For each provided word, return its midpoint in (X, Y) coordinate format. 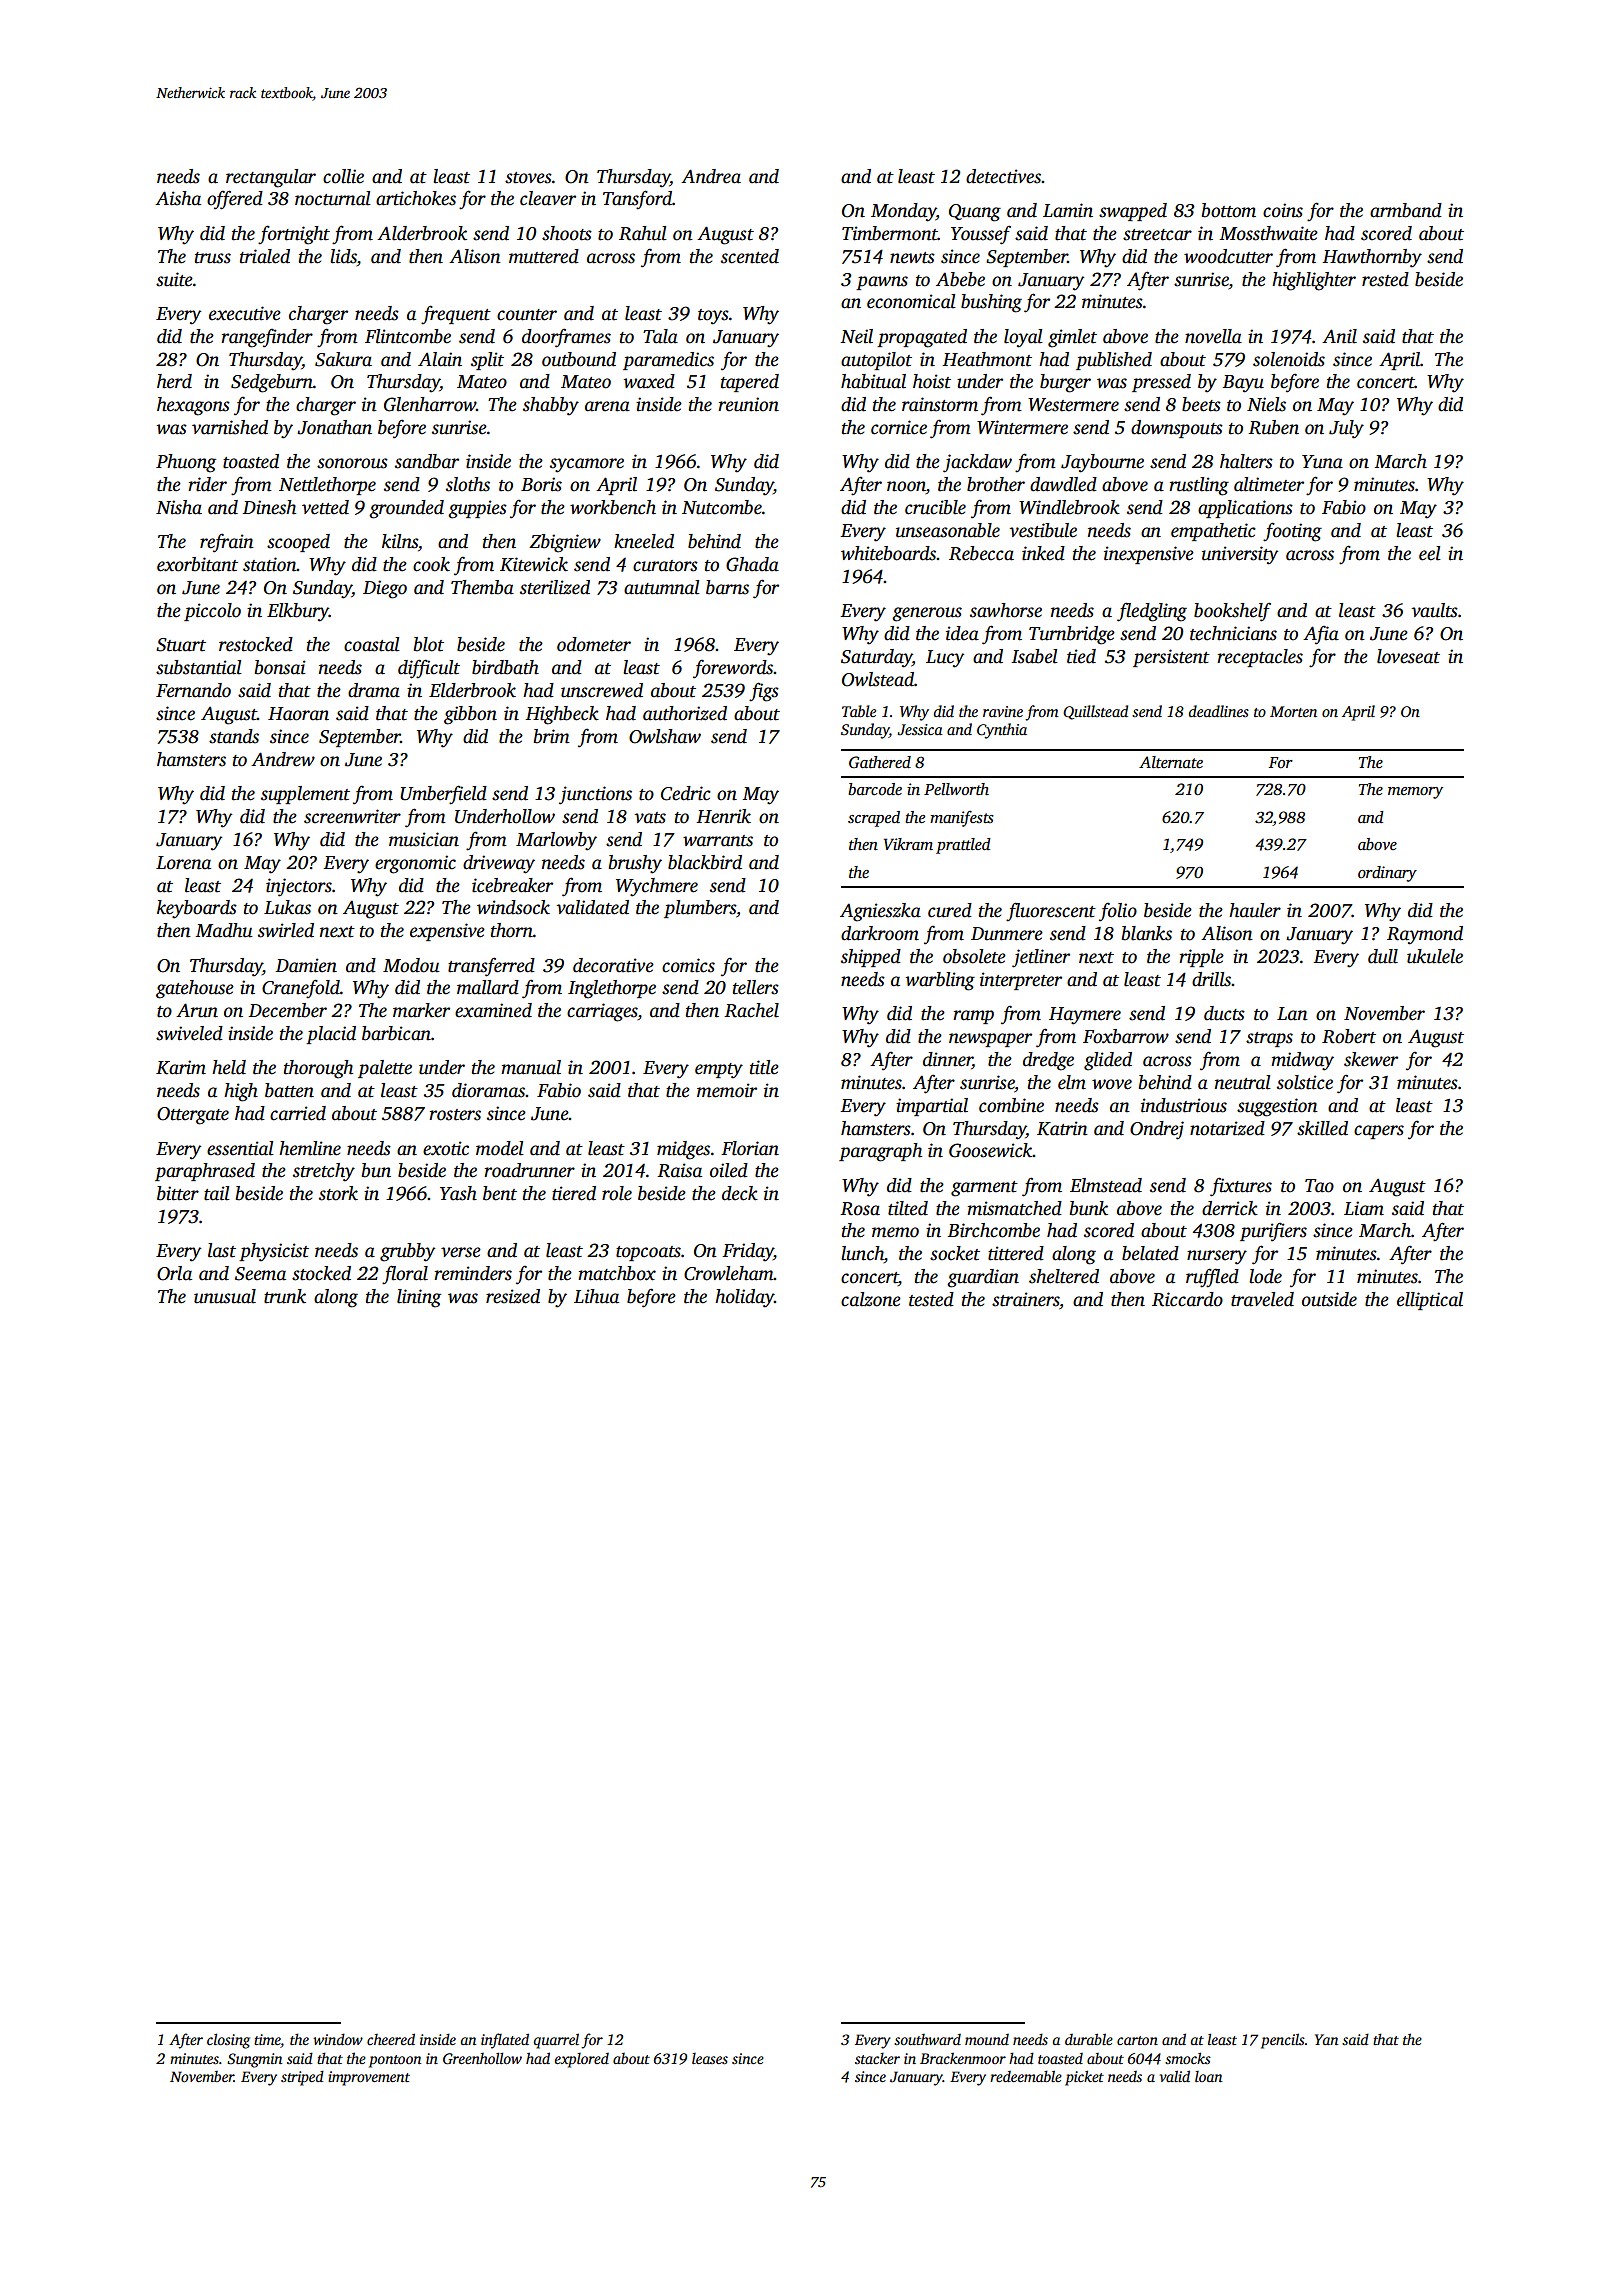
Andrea (711, 176)
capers (1379, 1132)
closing (228, 2041)
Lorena (183, 863)
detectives (1003, 176)
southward (927, 2039)
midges (683, 1150)
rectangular (271, 178)
